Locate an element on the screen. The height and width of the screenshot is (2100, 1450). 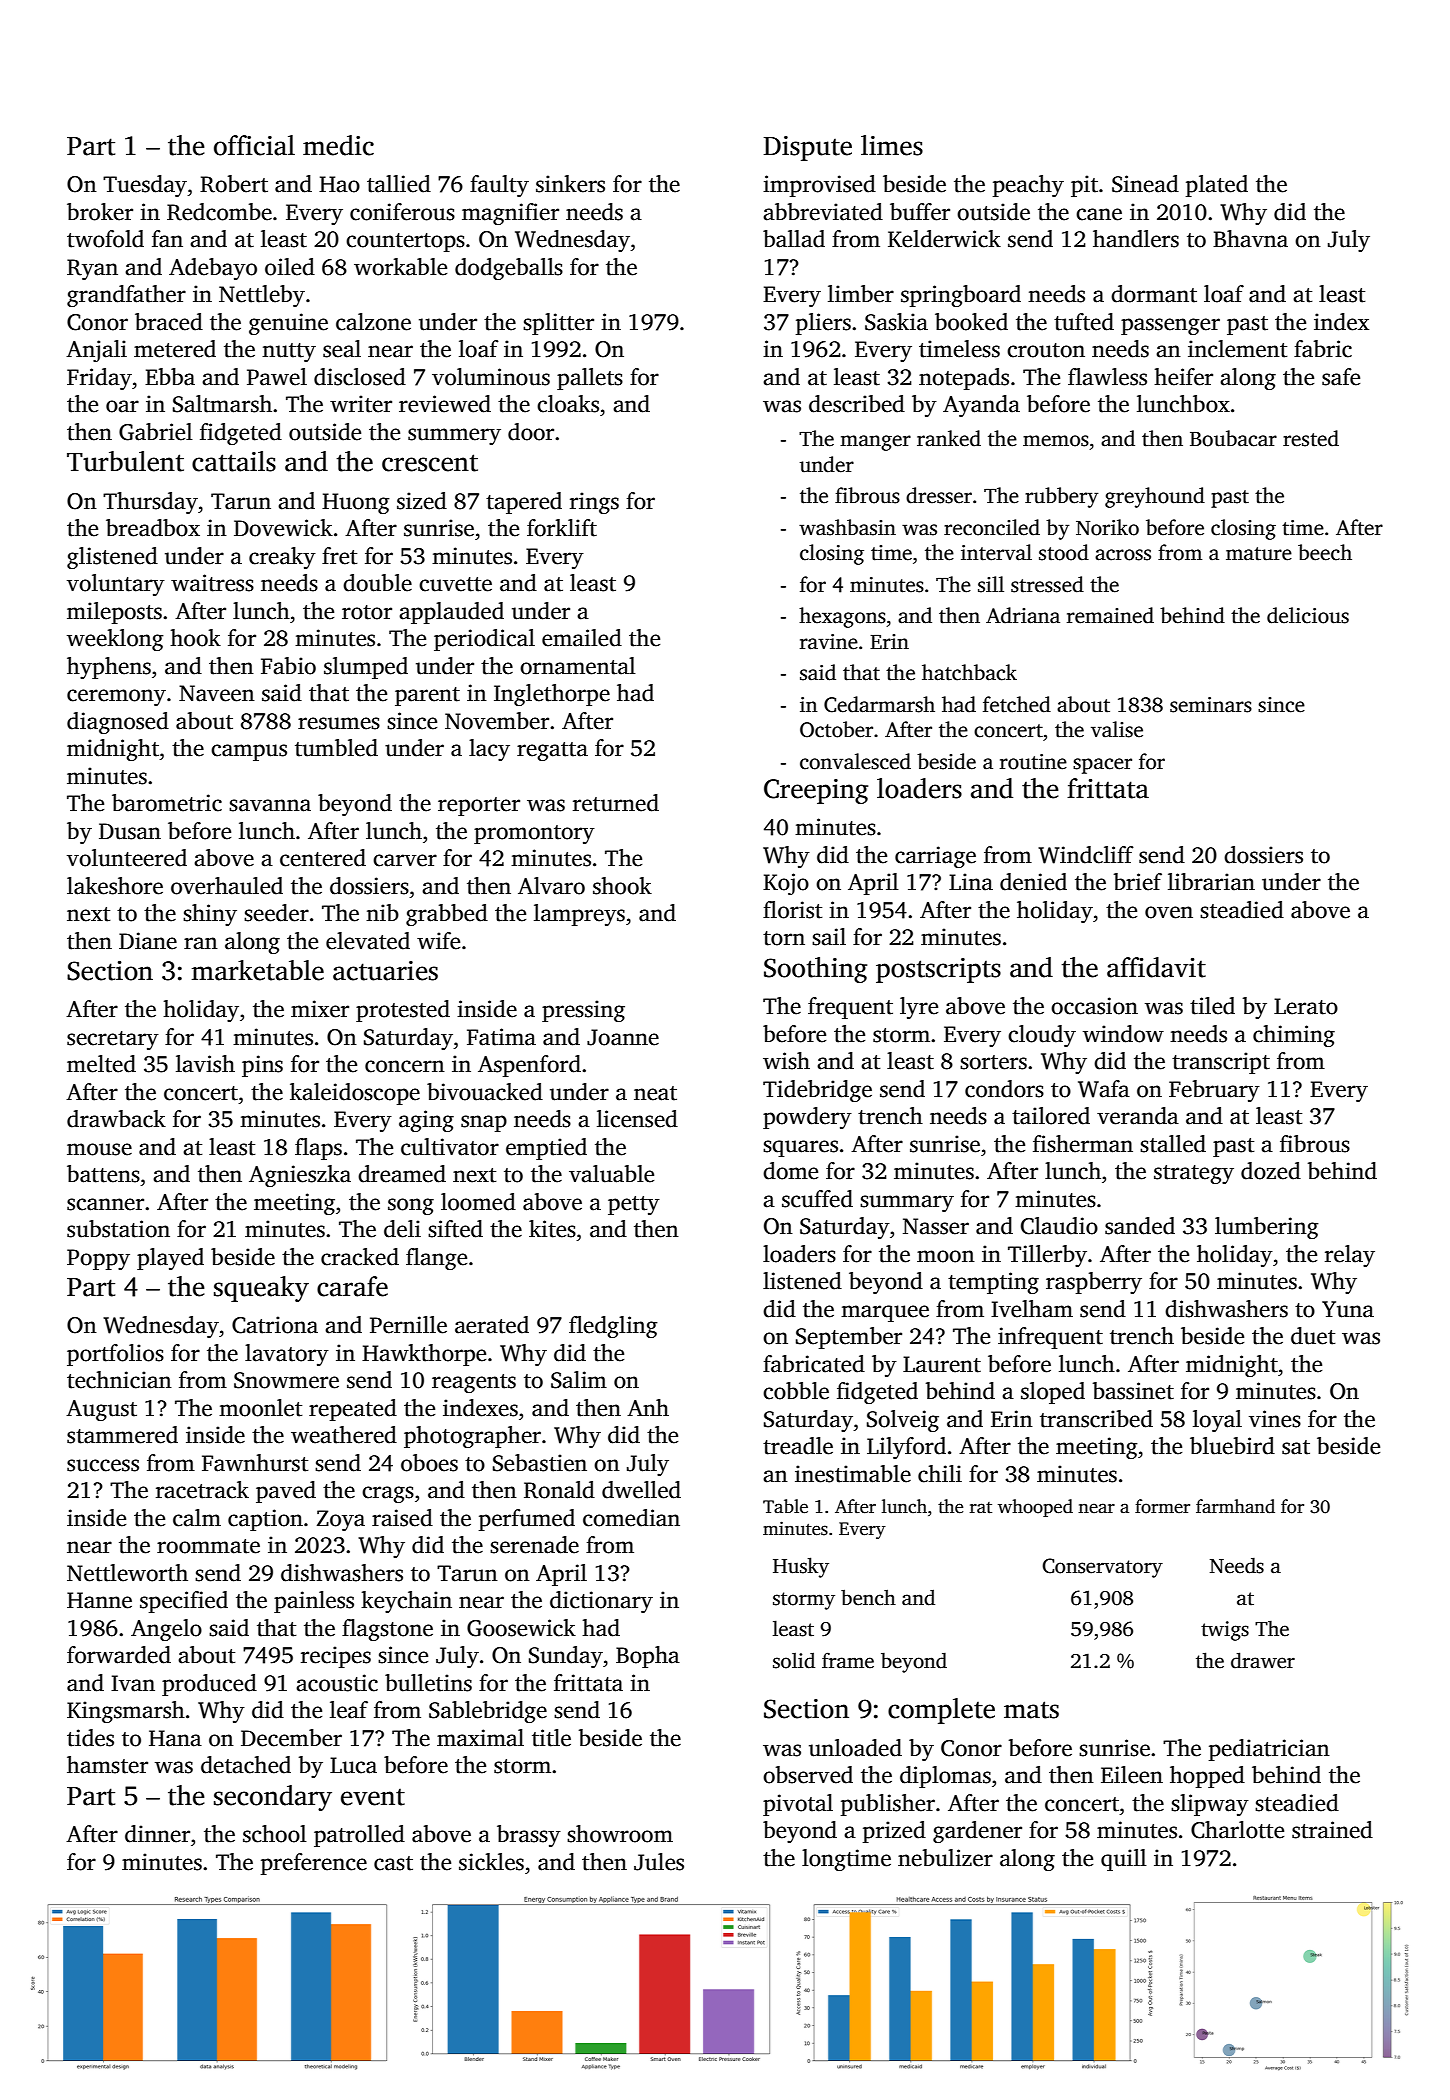
aerated is located at coordinates (492, 1325).
